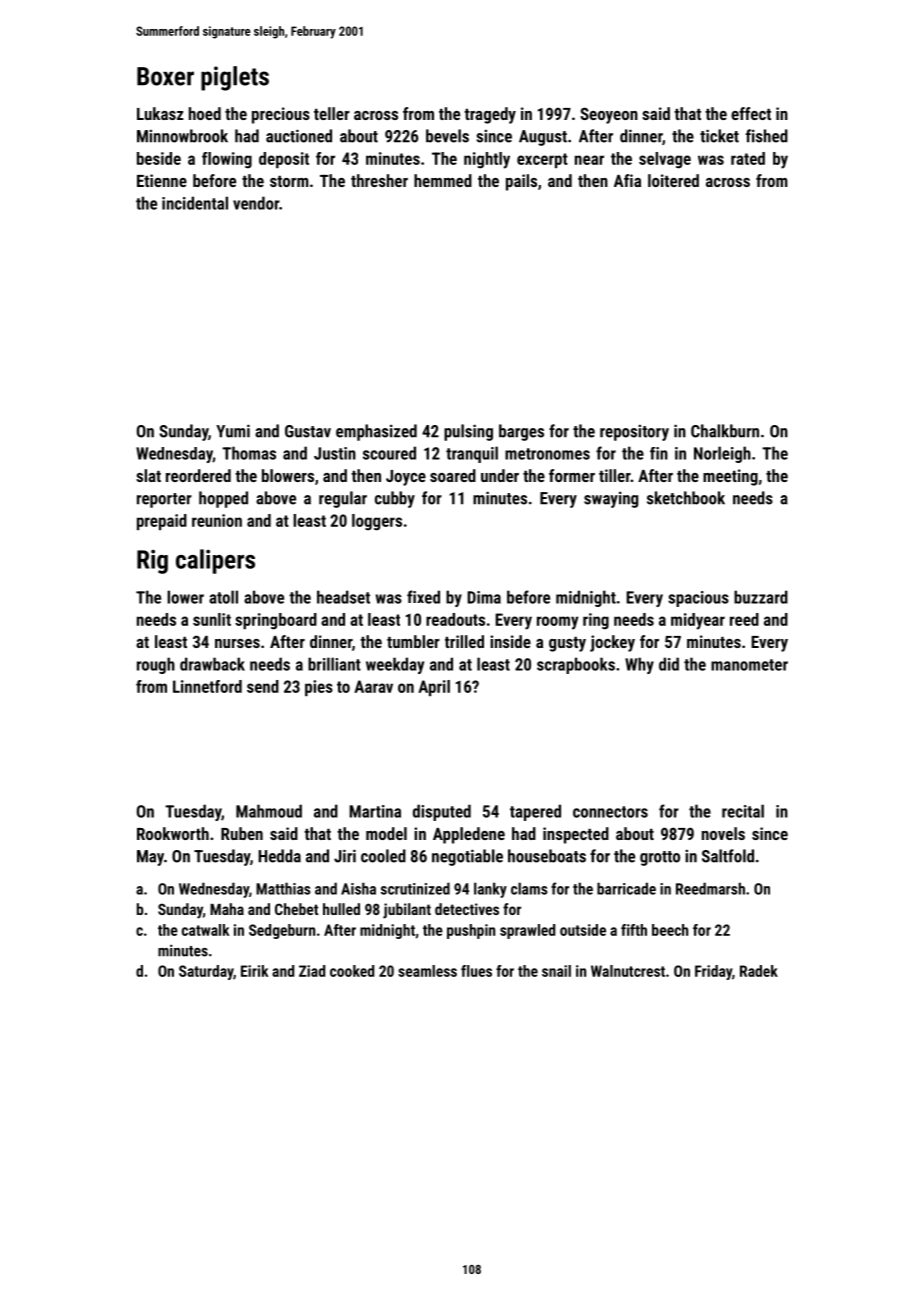 The width and height of the document is (924, 1311). Describe the element at coordinates (490, 115) in the document. I see `tragedy` at that location.
